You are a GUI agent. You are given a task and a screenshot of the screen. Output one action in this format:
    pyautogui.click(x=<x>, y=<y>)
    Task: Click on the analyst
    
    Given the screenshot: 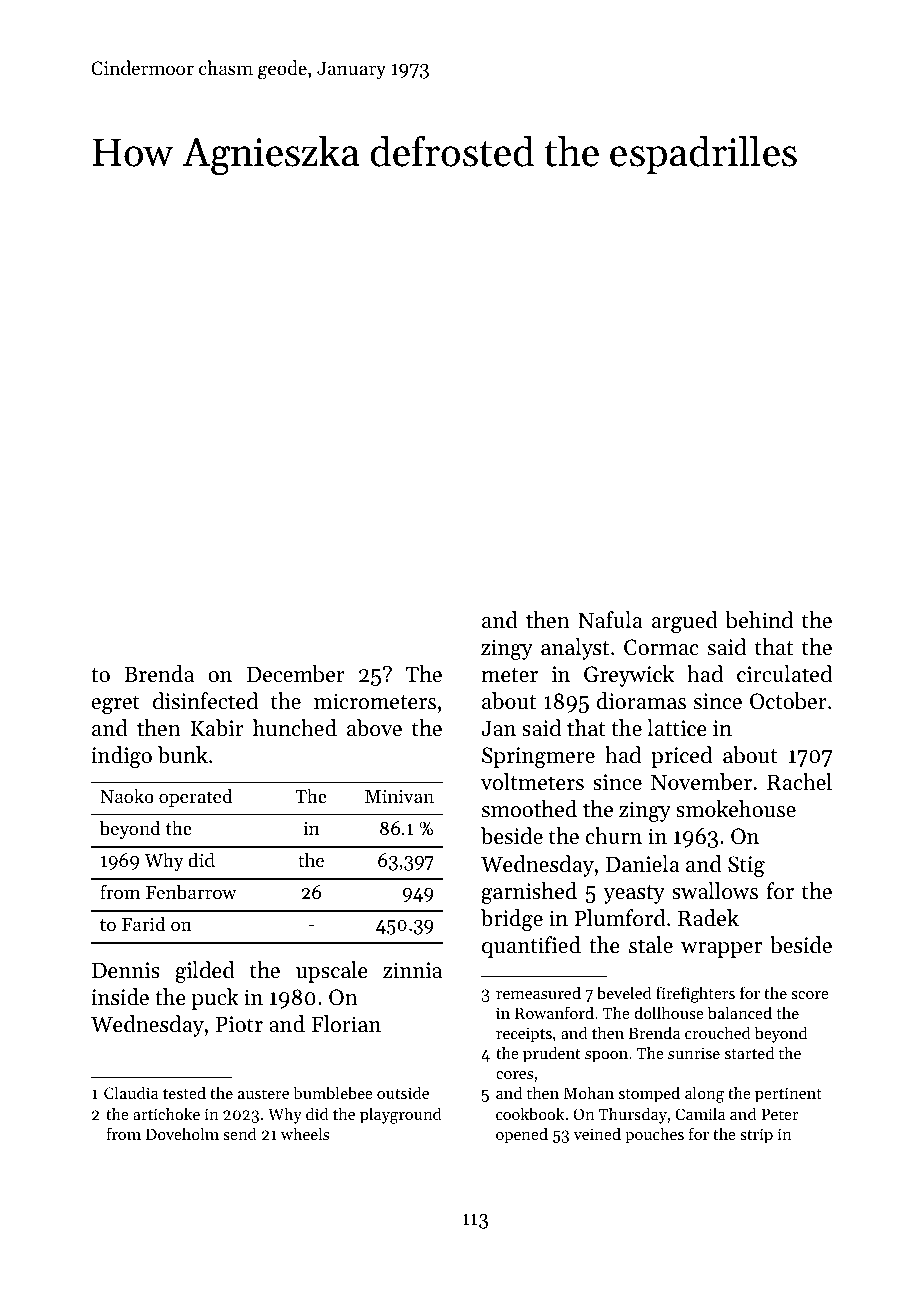 What is the action you would take?
    pyautogui.click(x=575, y=649)
